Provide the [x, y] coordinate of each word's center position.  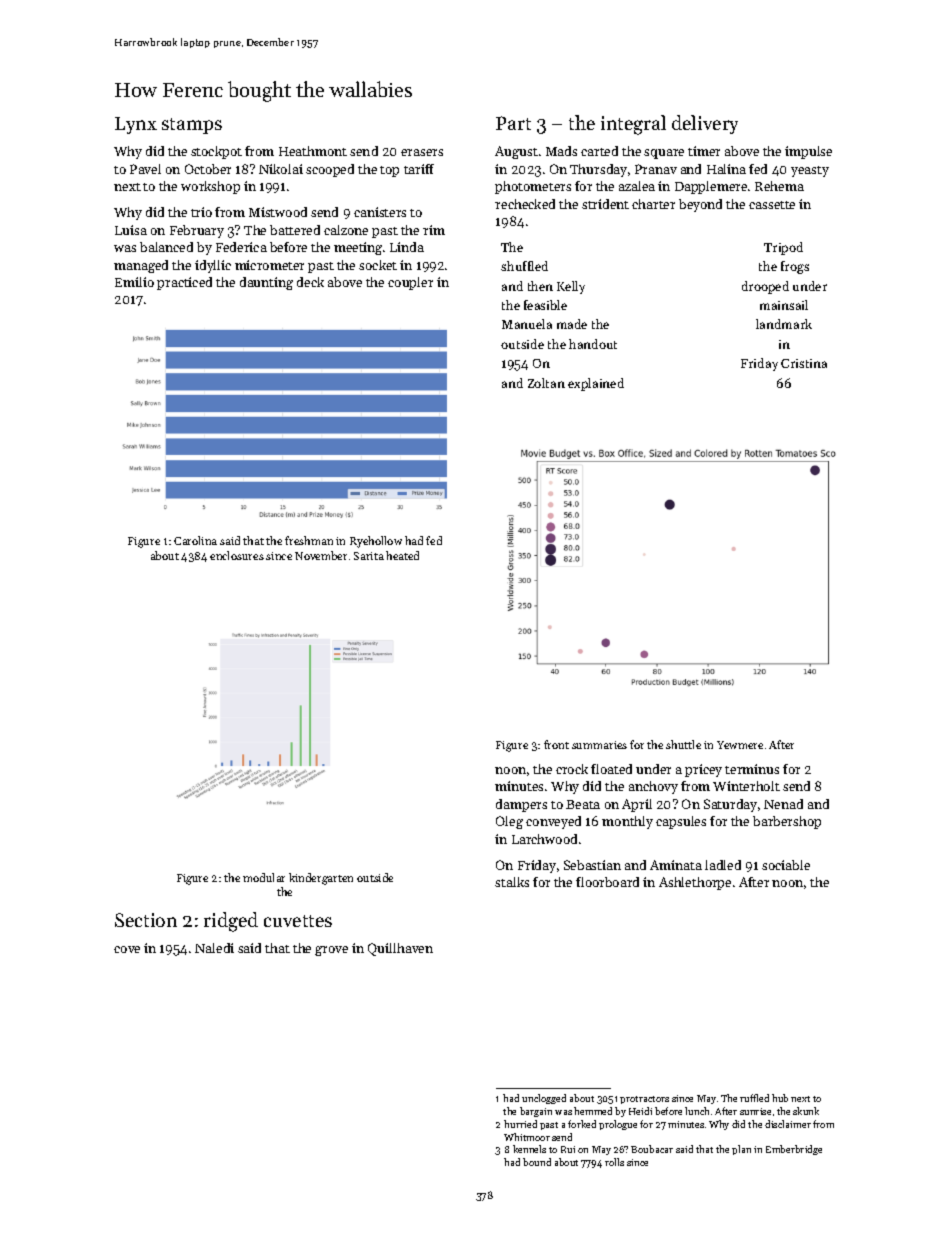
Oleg [509, 822]
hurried [520, 1124]
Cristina [804, 363]
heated [402, 555]
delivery [705, 124]
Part [513, 123]
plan [741, 1150]
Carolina [195, 540]
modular [264, 877]
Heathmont [313, 151]
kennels [529, 1149]
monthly [627, 822]
